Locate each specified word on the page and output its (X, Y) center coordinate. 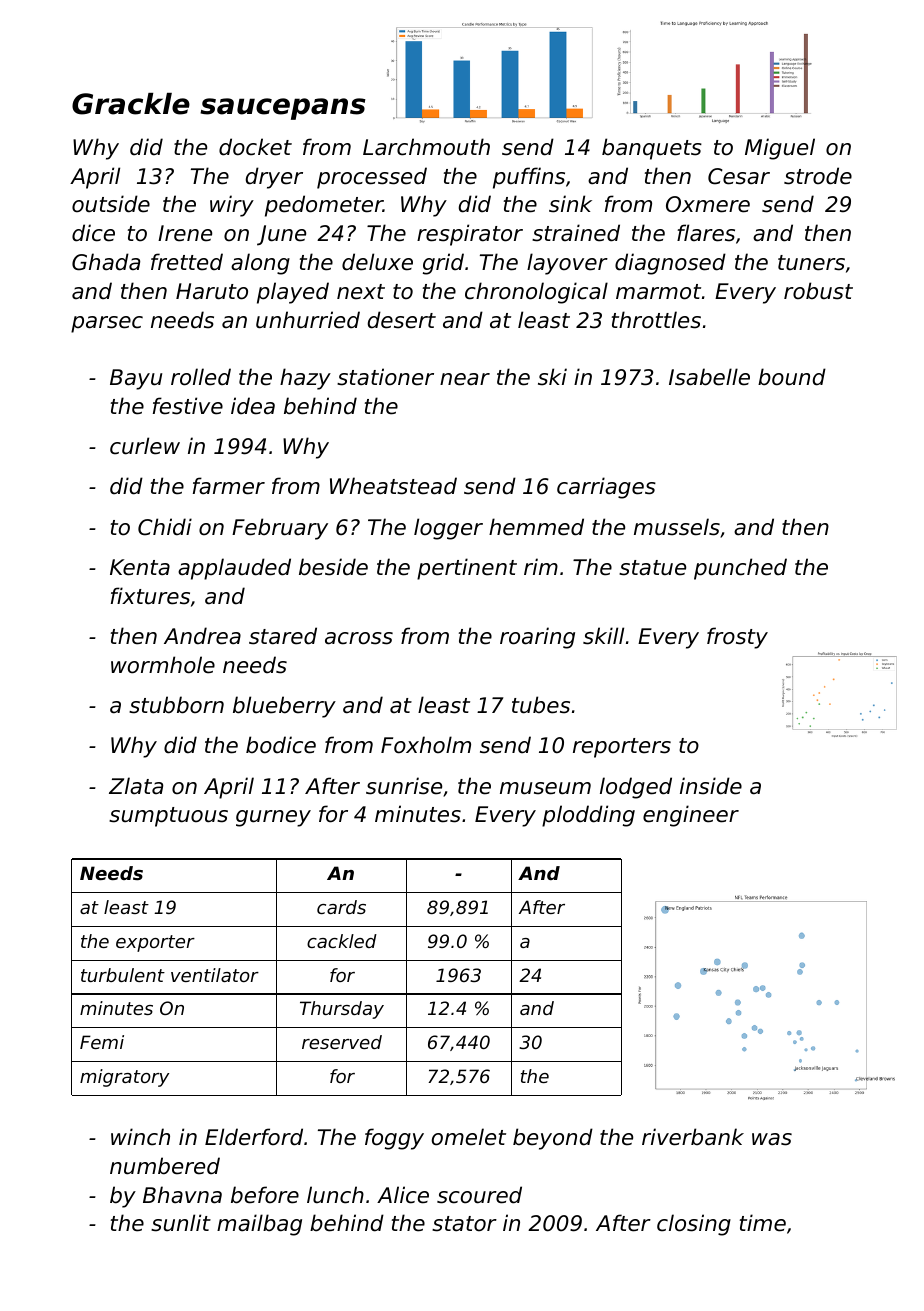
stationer (385, 377)
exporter (155, 943)
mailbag (259, 1225)
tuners (811, 263)
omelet (469, 1137)
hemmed (536, 527)
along (260, 264)
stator (464, 1224)
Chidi (165, 527)
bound (792, 377)
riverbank (693, 1137)
